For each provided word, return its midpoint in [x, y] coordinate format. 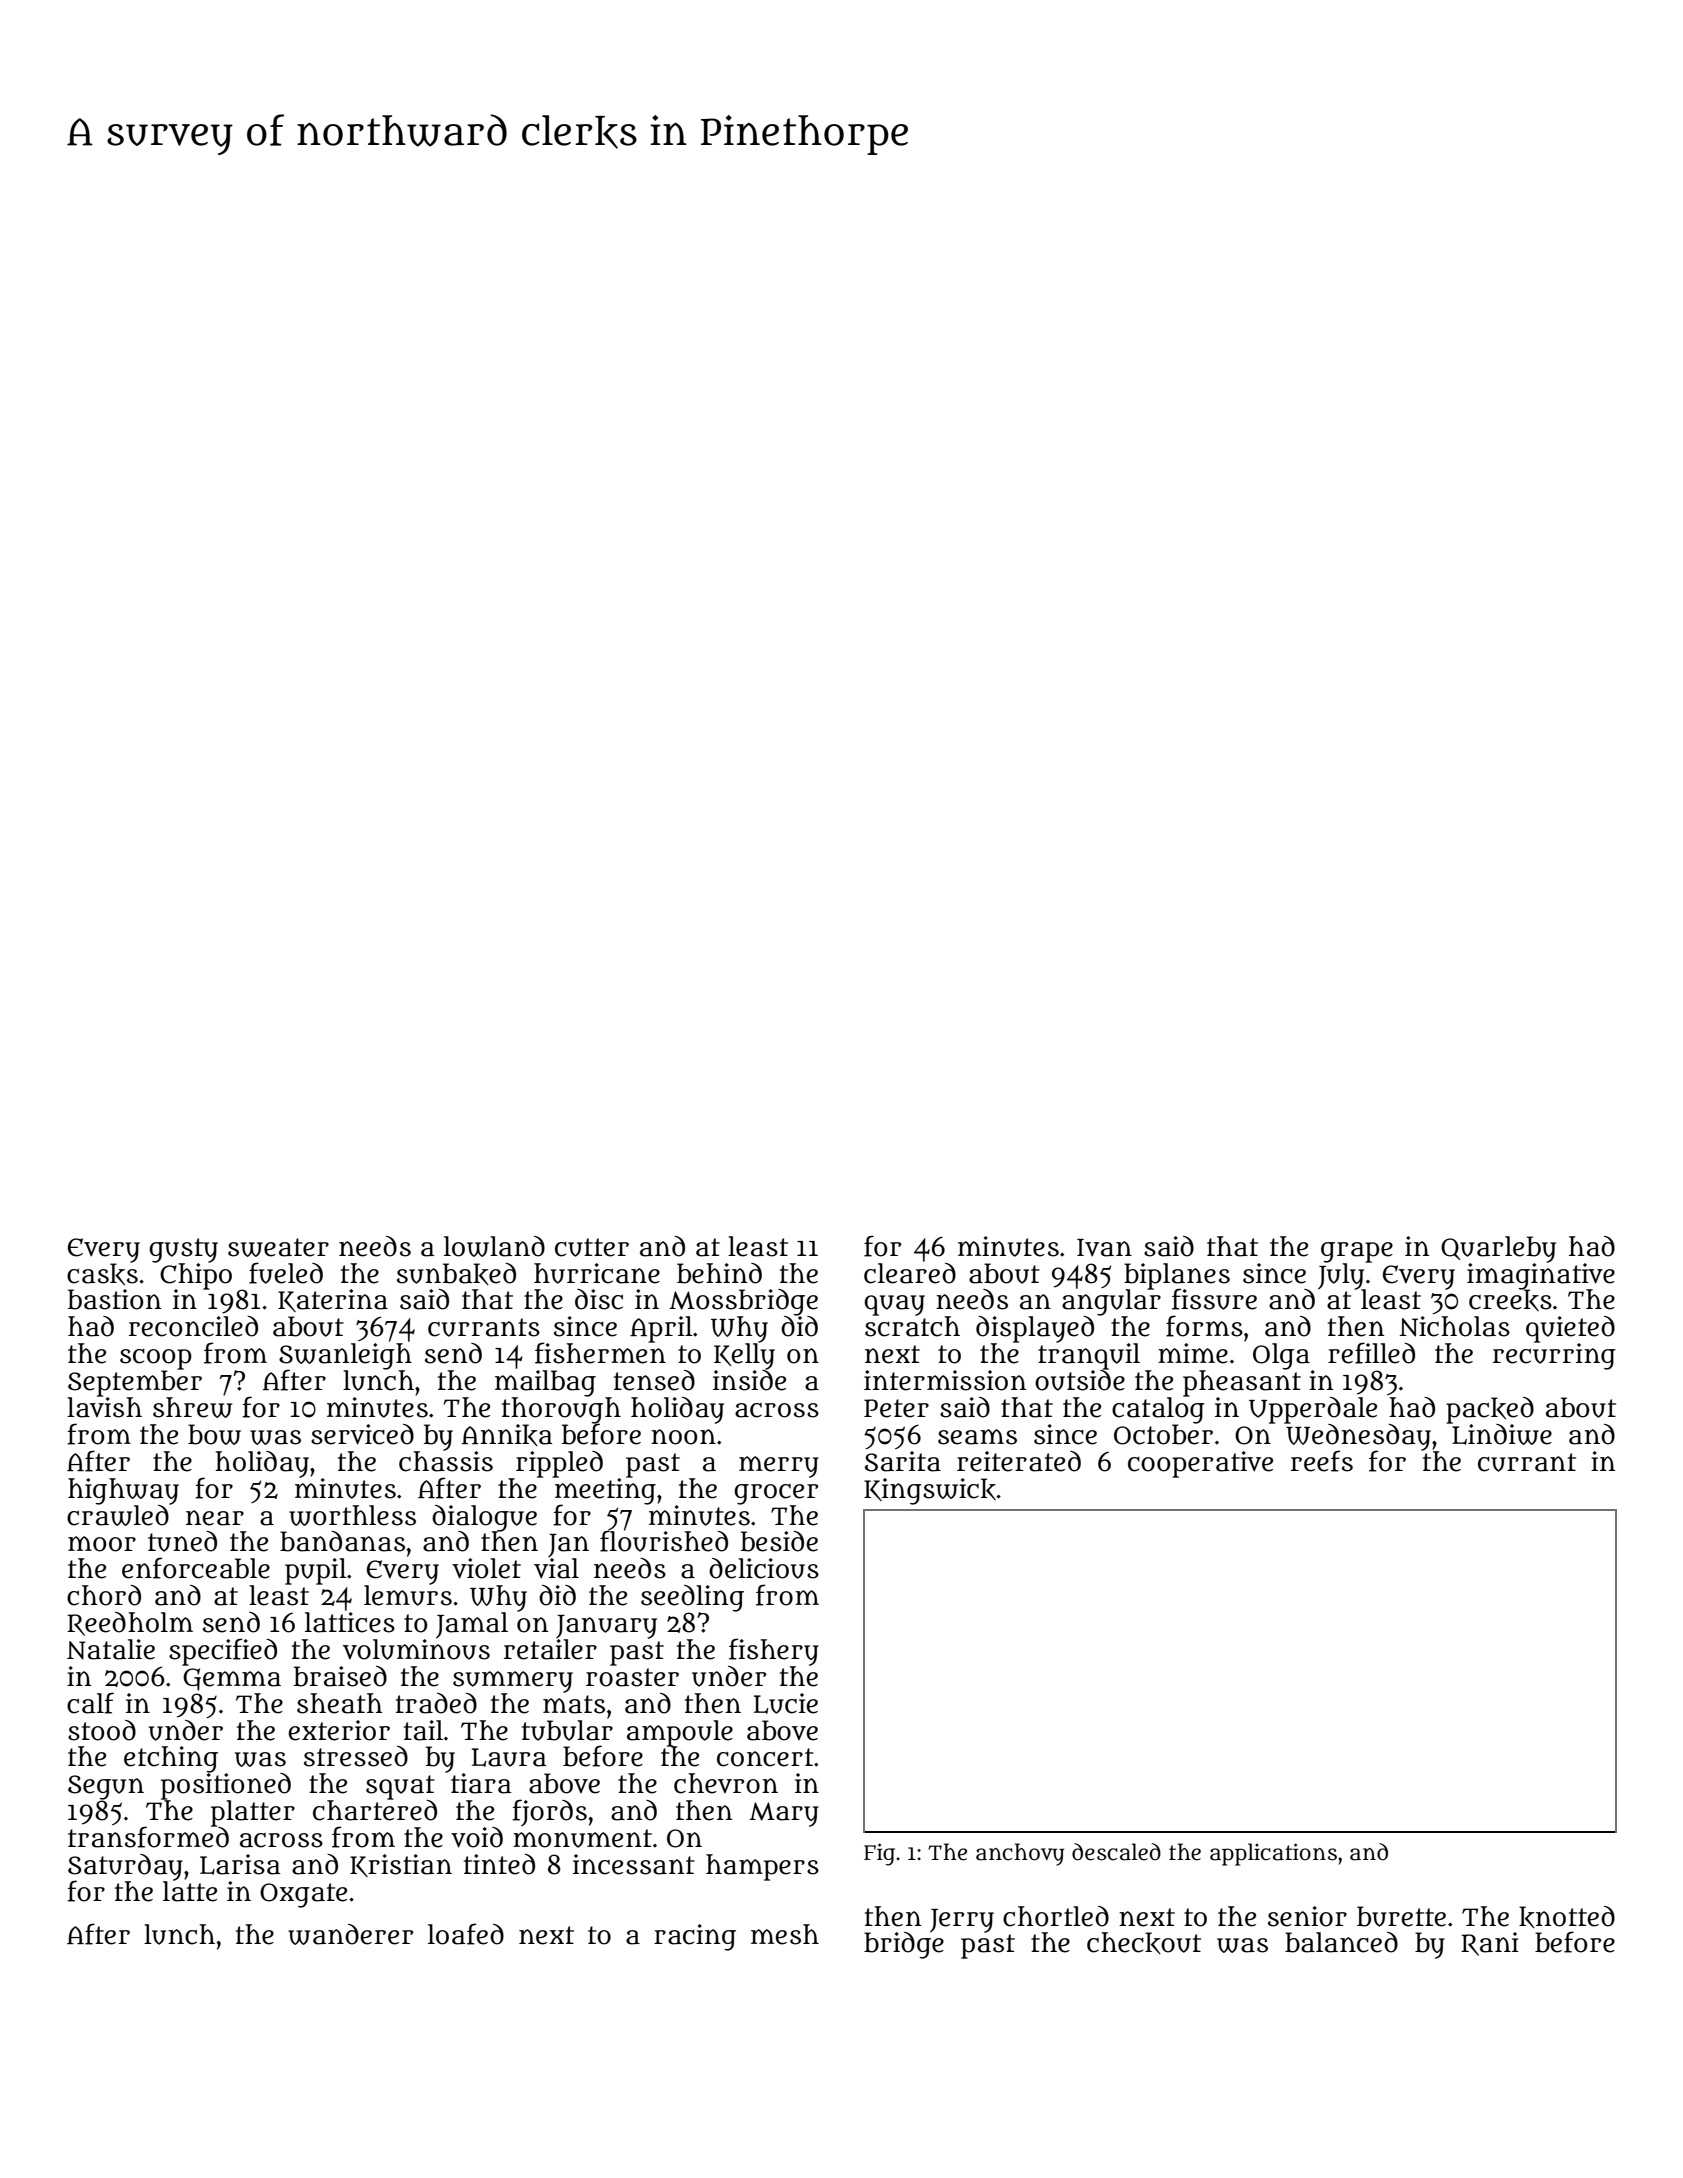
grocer [776, 1494]
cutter [592, 1247]
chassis [446, 1461]
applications [1273, 1854]
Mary [784, 1814]
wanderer [350, 1934]
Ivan [1104, 1248]
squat [400, 1787]
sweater [278, 1247]
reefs [1322, 1461]
